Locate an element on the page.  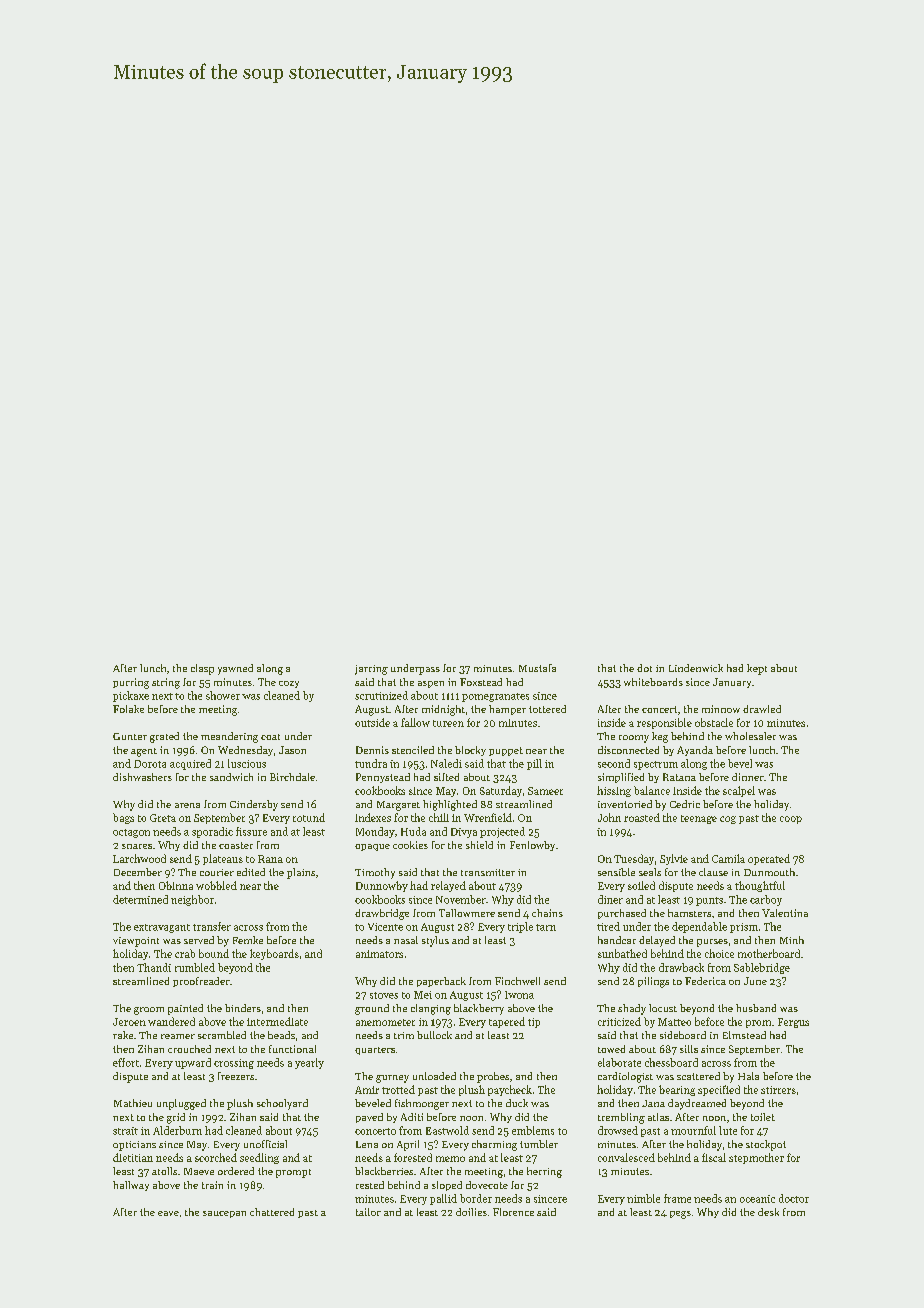
stockpot is located at coordinates (766, 1145).
